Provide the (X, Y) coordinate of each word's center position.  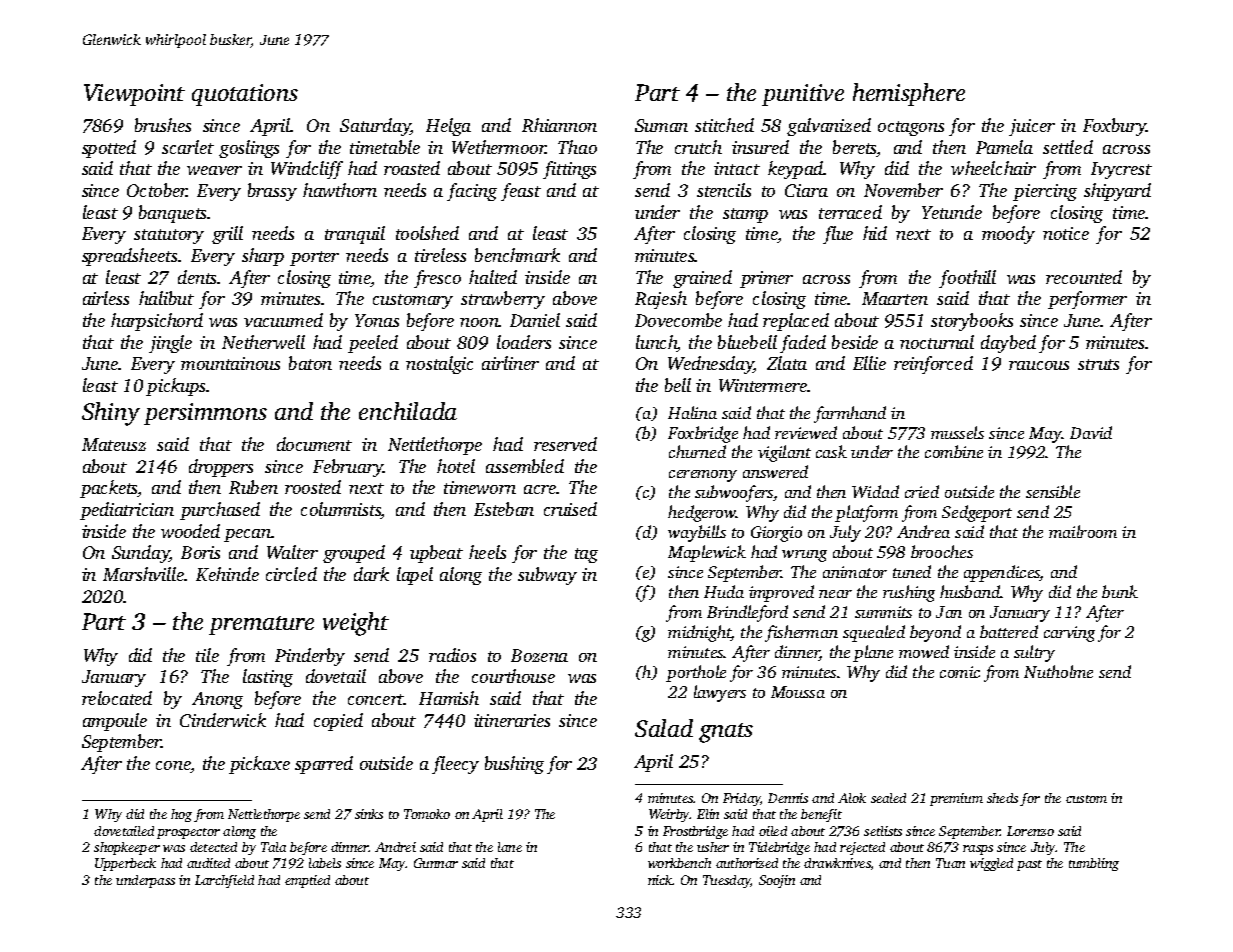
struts (1098, 364)
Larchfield (224, 881)
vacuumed (283, 320)
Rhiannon (559, 125)
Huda (724, 591)
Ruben (253, 487)
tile (207, 655)
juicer (1032, 127)
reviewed (806, 432)
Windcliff (307, 170)
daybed (1008, 344)
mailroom (1083, 531)
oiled (773, 831)
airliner (510, 363)
